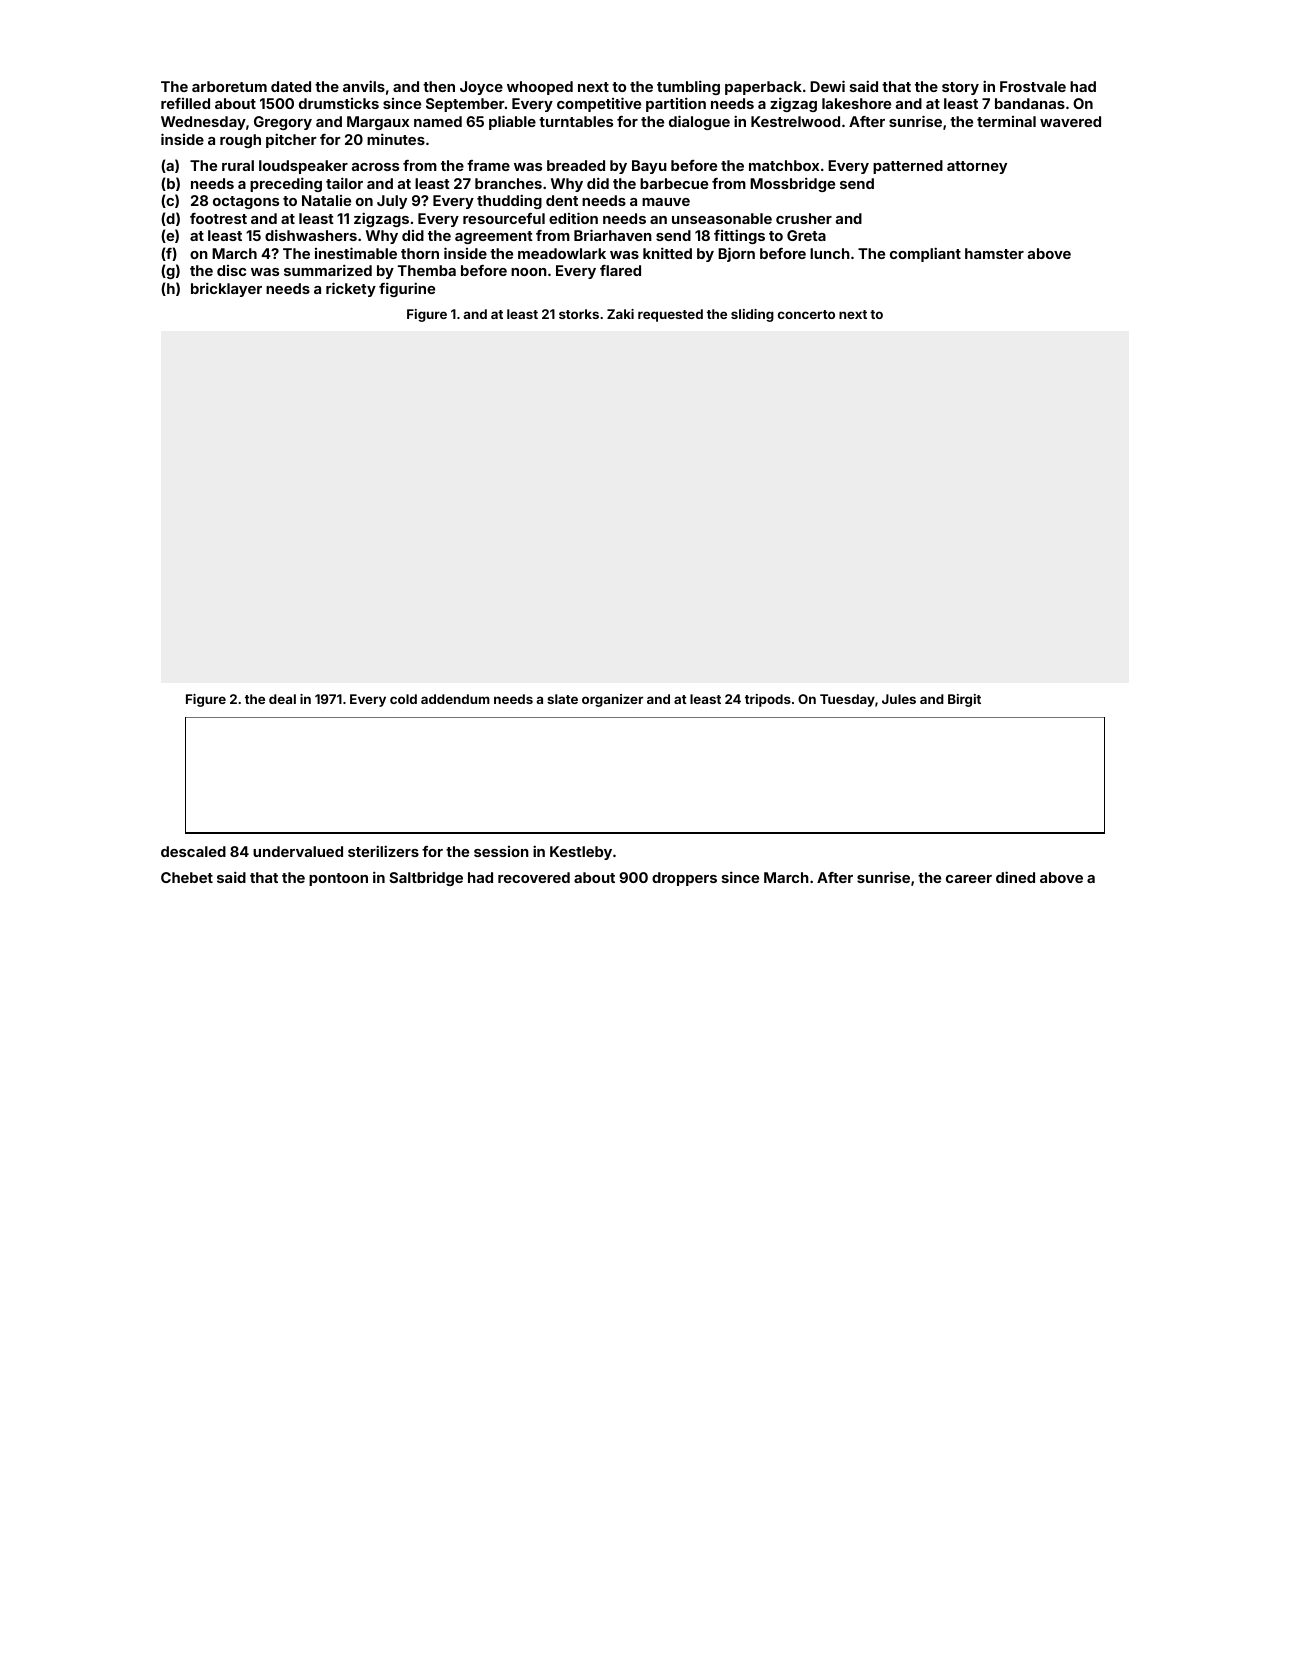 Image resolution: width=1290 pixels, height=1670 pixels. What do you see at coordinates (282, 699) in the screenshot?
I see `deal` at bounding box center [282, 699].
